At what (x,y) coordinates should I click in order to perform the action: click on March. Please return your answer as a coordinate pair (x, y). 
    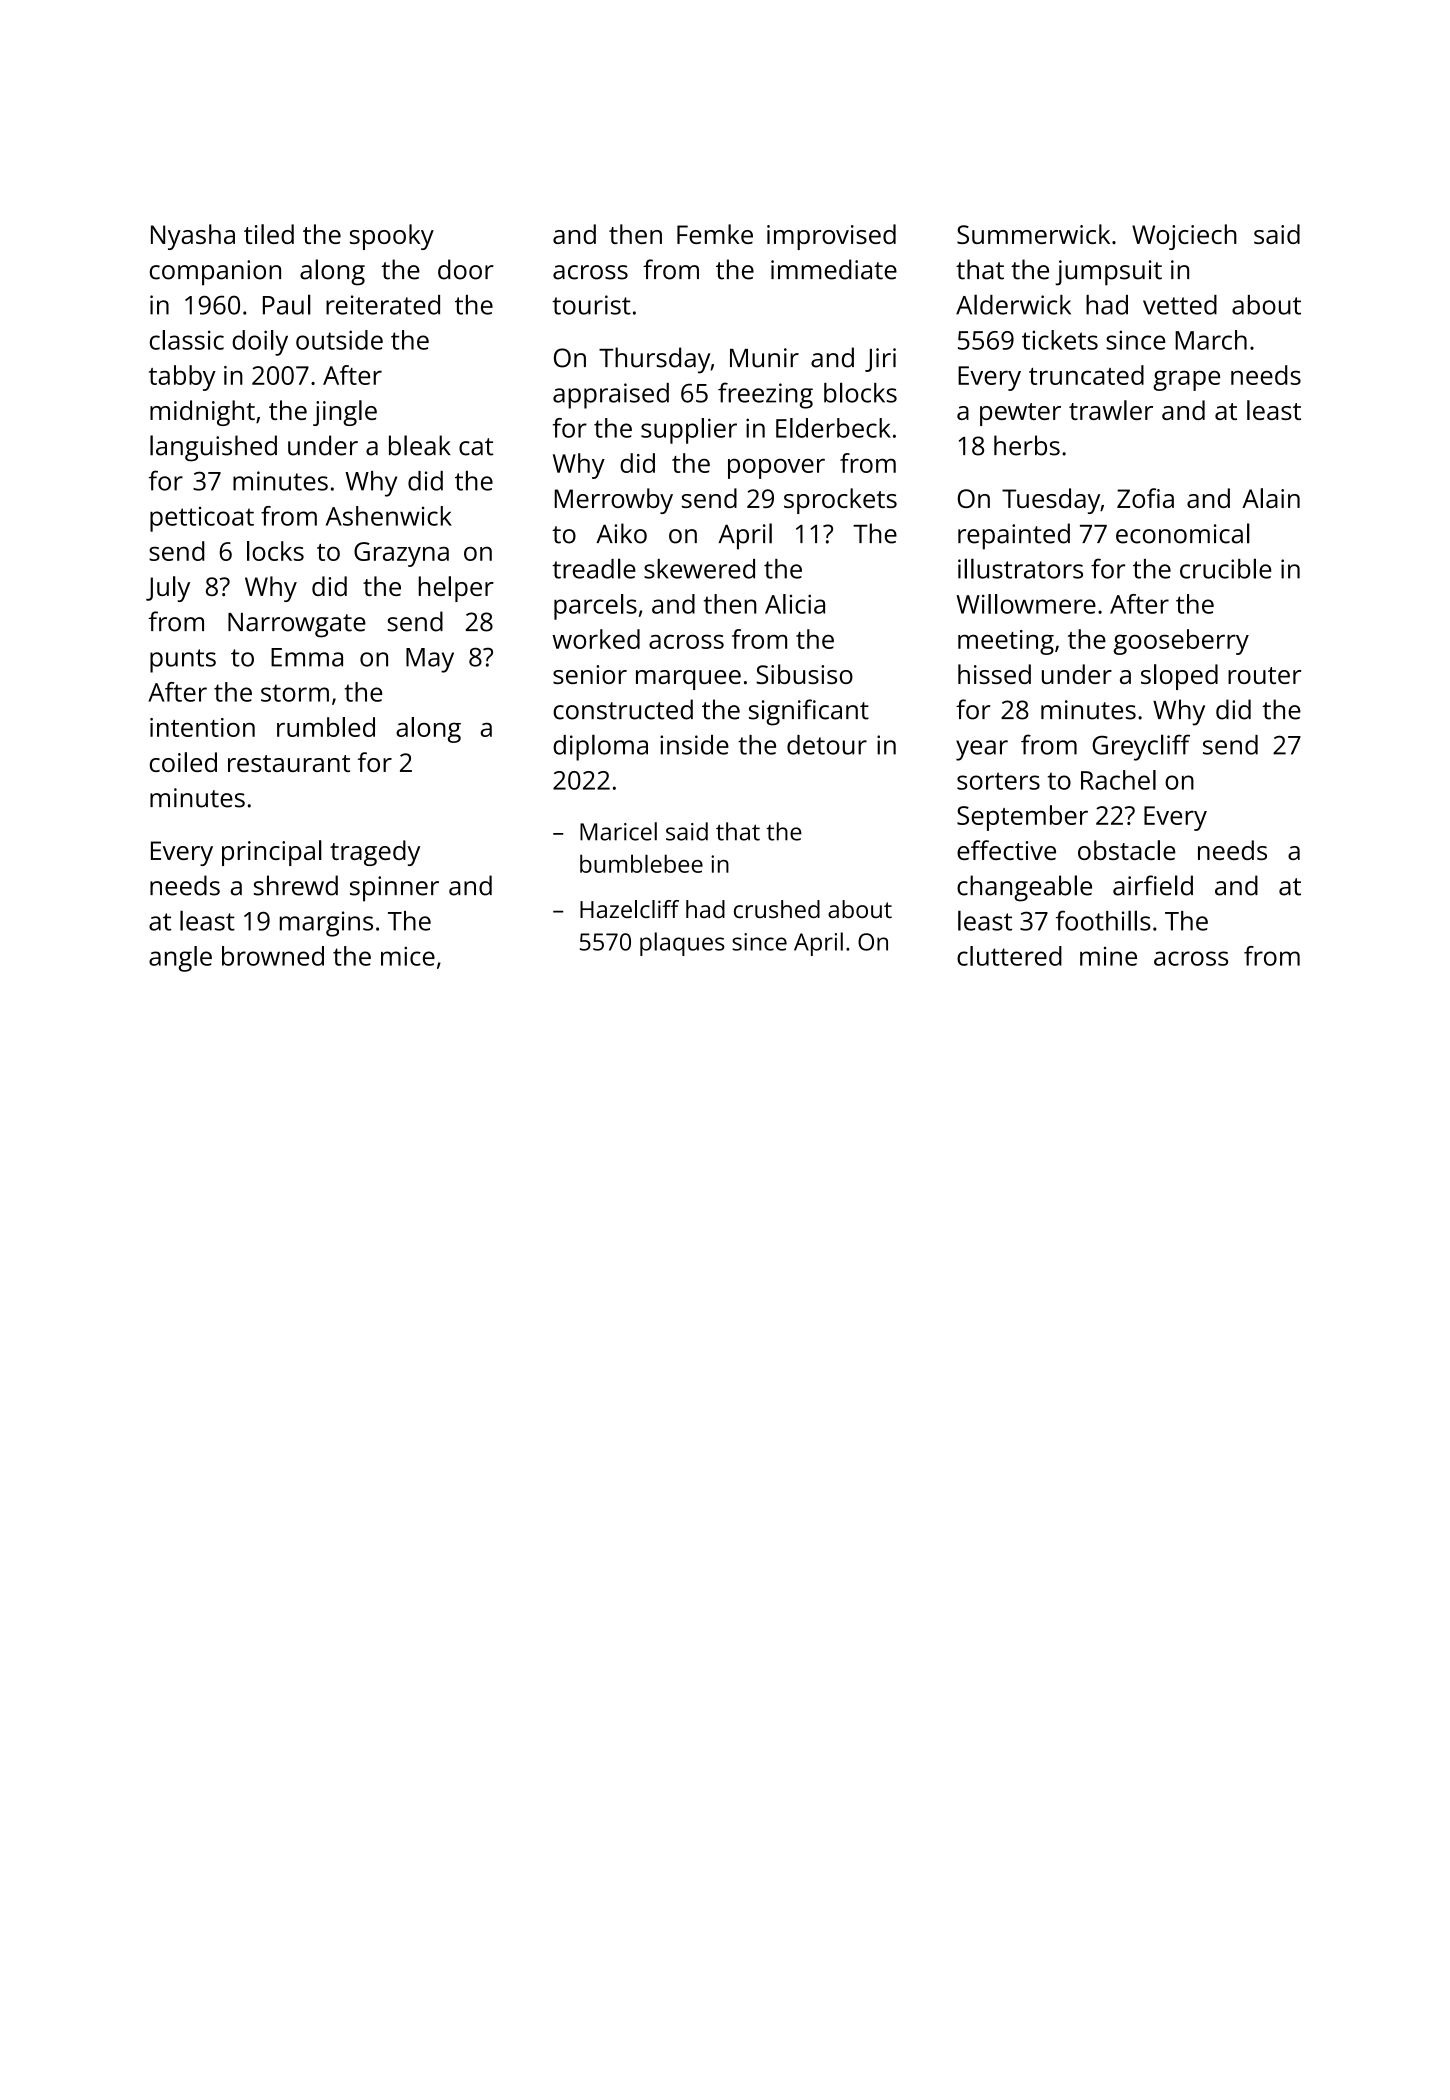
    Looking at the image, I should click on (1211, 340).
